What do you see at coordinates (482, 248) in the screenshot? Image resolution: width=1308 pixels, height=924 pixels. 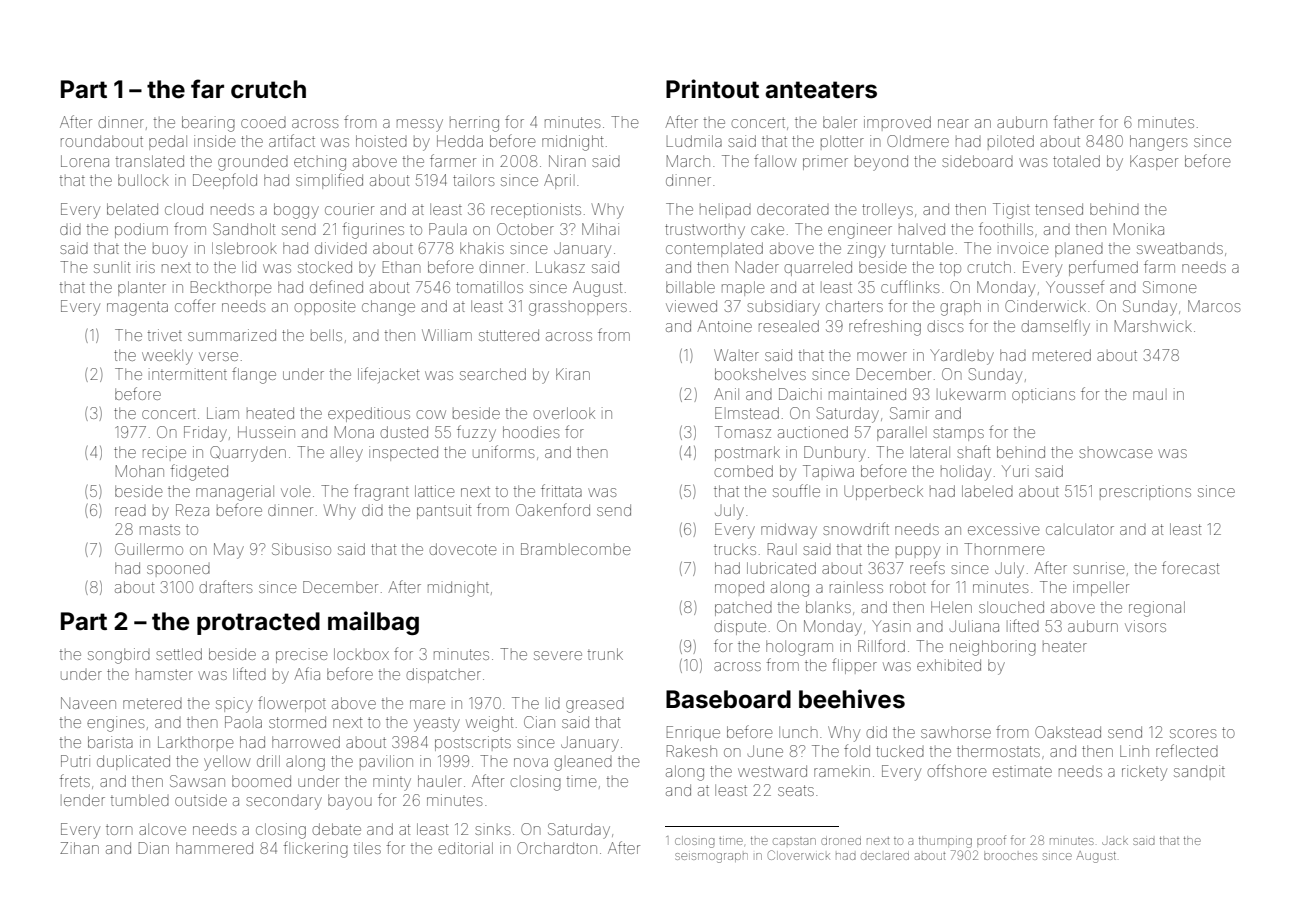 I see `khakis` at bounding box center [482, 248].
